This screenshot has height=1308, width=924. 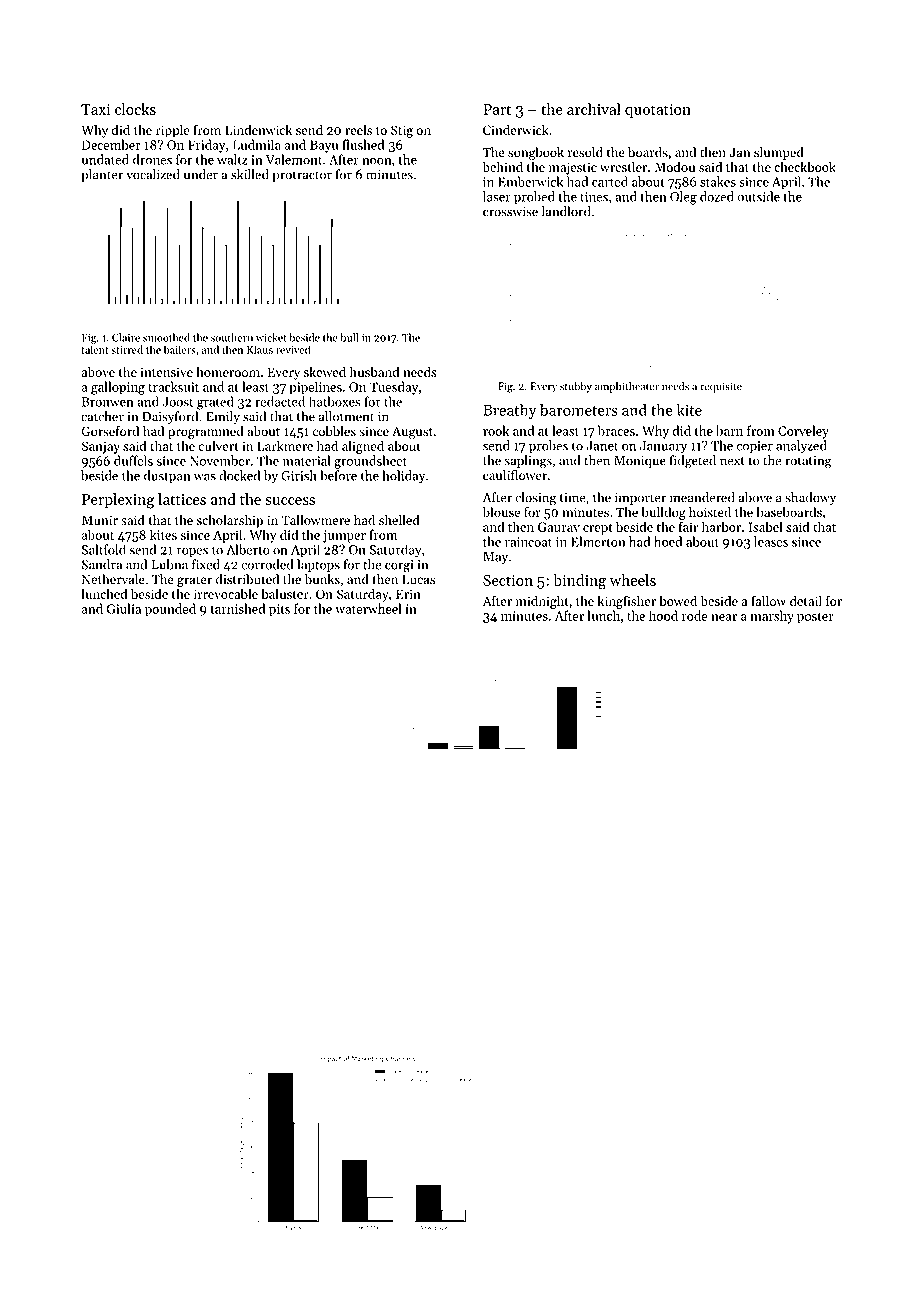 I want to click on skewed, so click(x=325, y=371).
